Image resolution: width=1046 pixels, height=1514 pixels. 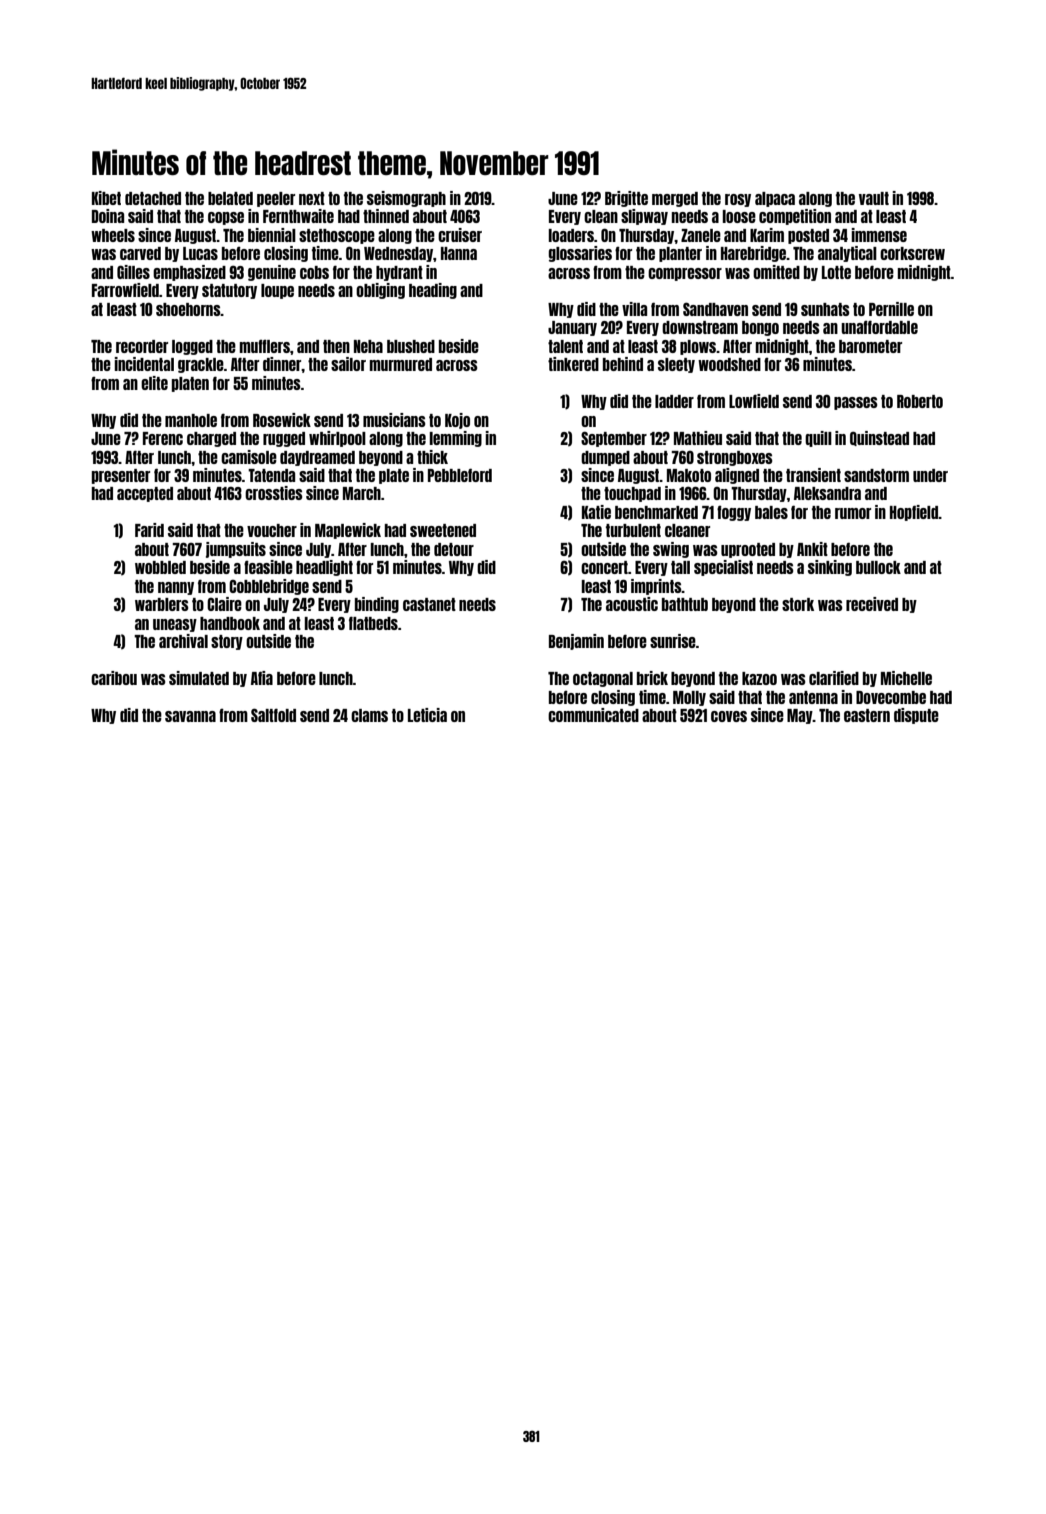 I want to click on Farid, so click(x=149, y=530).
